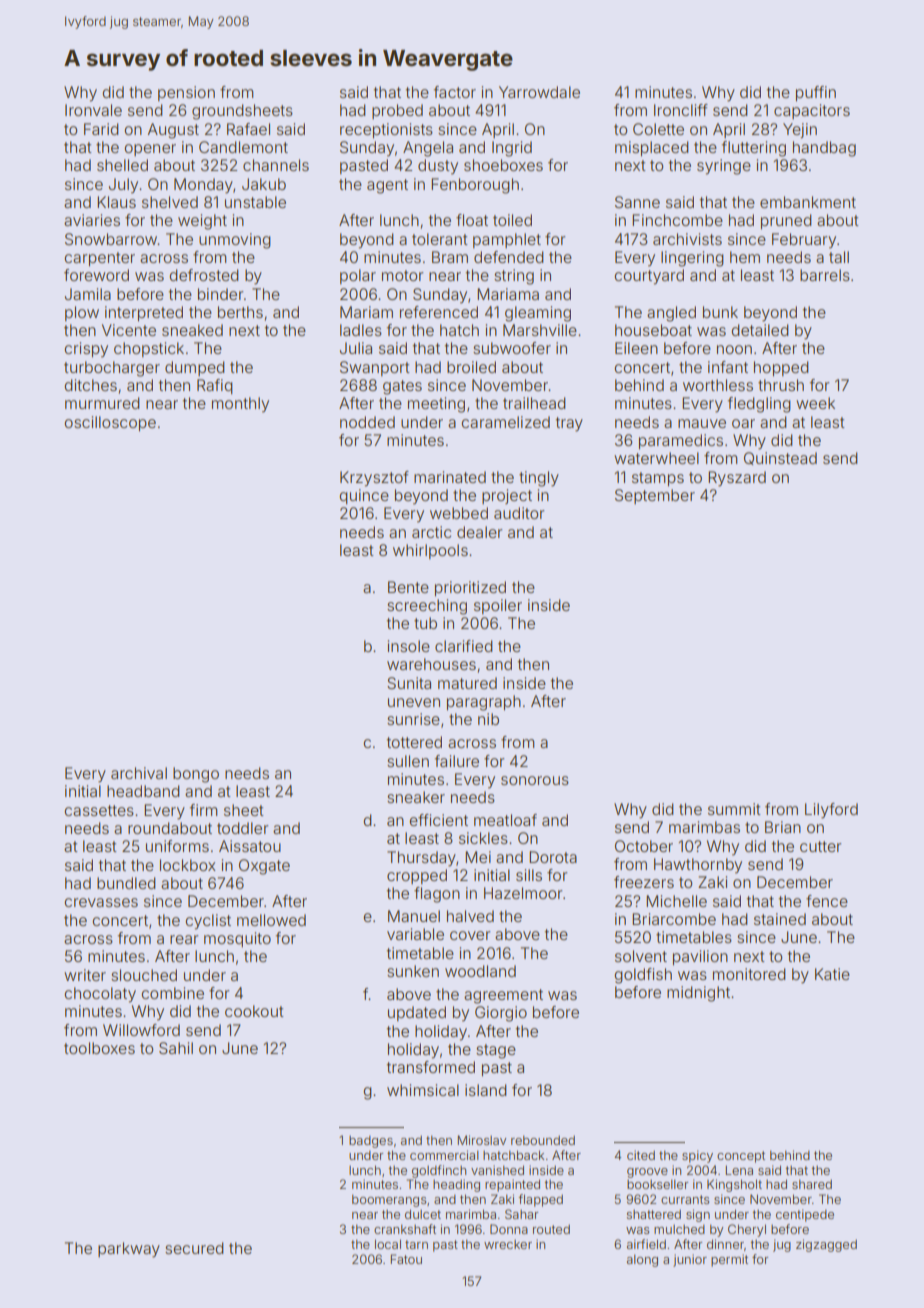 The width and height of the screenshot is (924, 1308). Describe the element at coordinates (832, 974) in the screenshot. I see `Katie` at that location.
